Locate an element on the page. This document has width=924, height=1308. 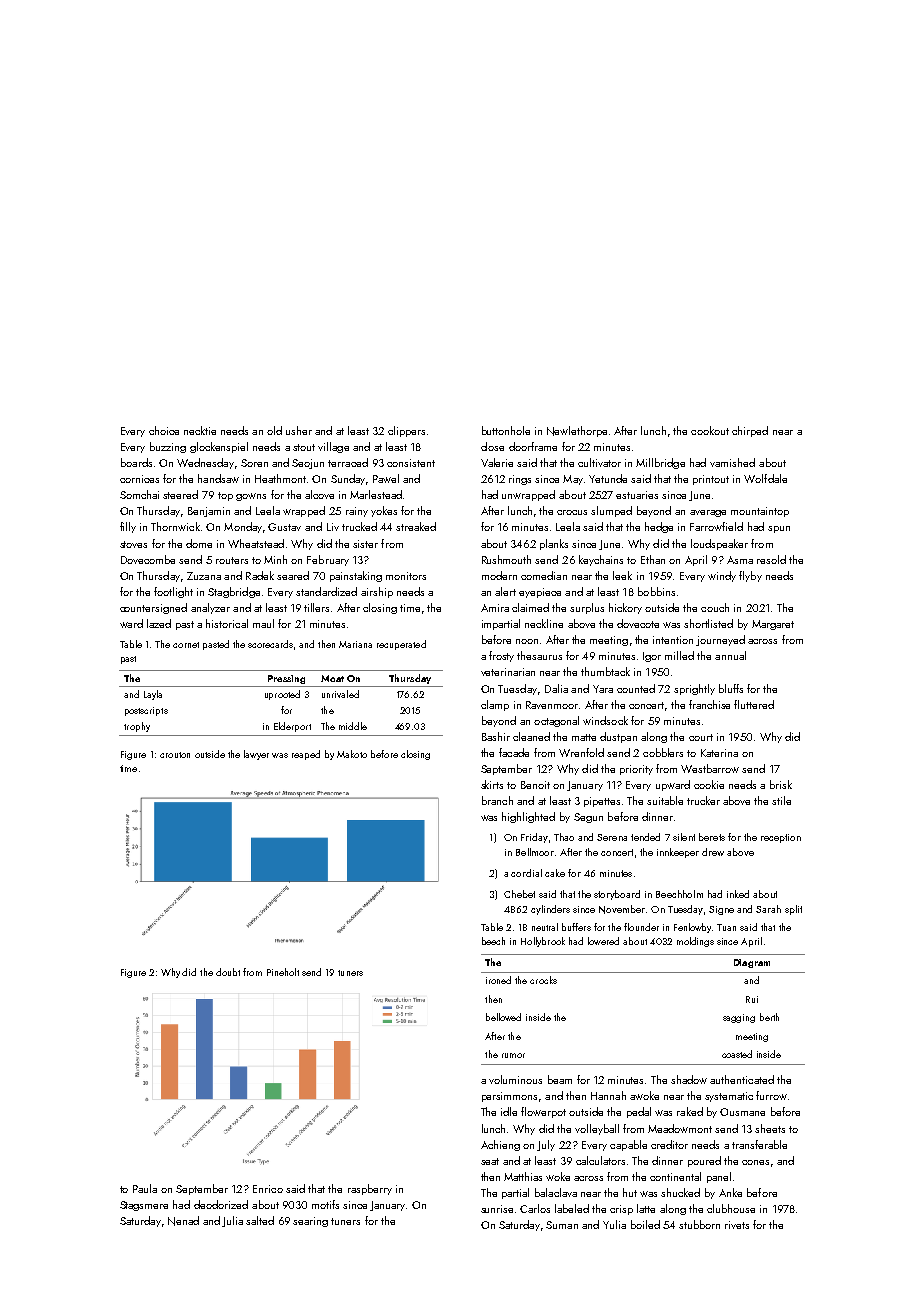
cones is located at coordinates (755, 1162).
